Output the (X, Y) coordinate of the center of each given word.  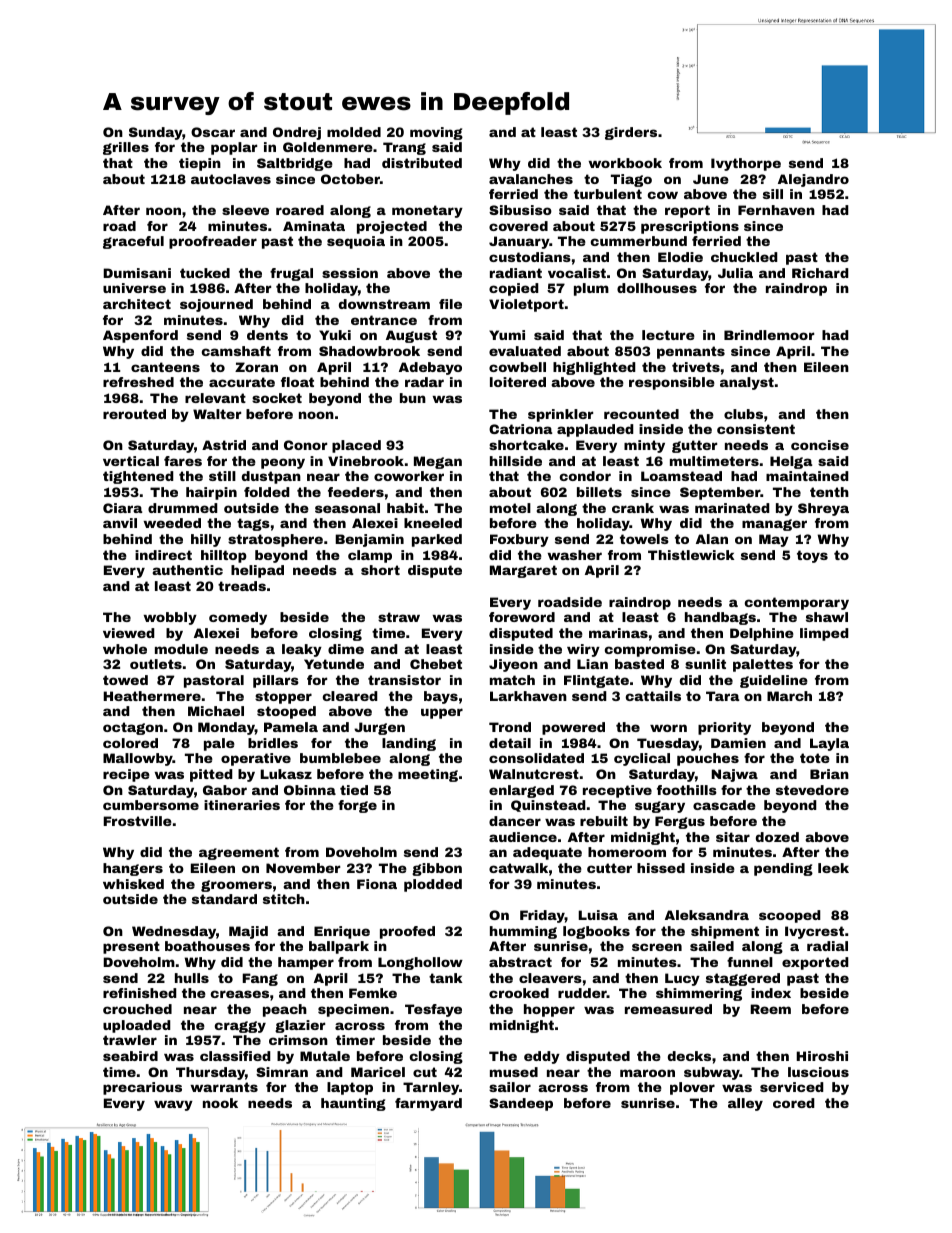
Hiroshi (822, 1056)
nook (220, 1103)
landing (409, 744)
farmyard (428, 1104)
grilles (126, 148)
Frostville (137, 821)
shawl (827, 617)
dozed (777, 837)
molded (354, 132)
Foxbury (519, 540)
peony (283, 463)
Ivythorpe (746, 164)
